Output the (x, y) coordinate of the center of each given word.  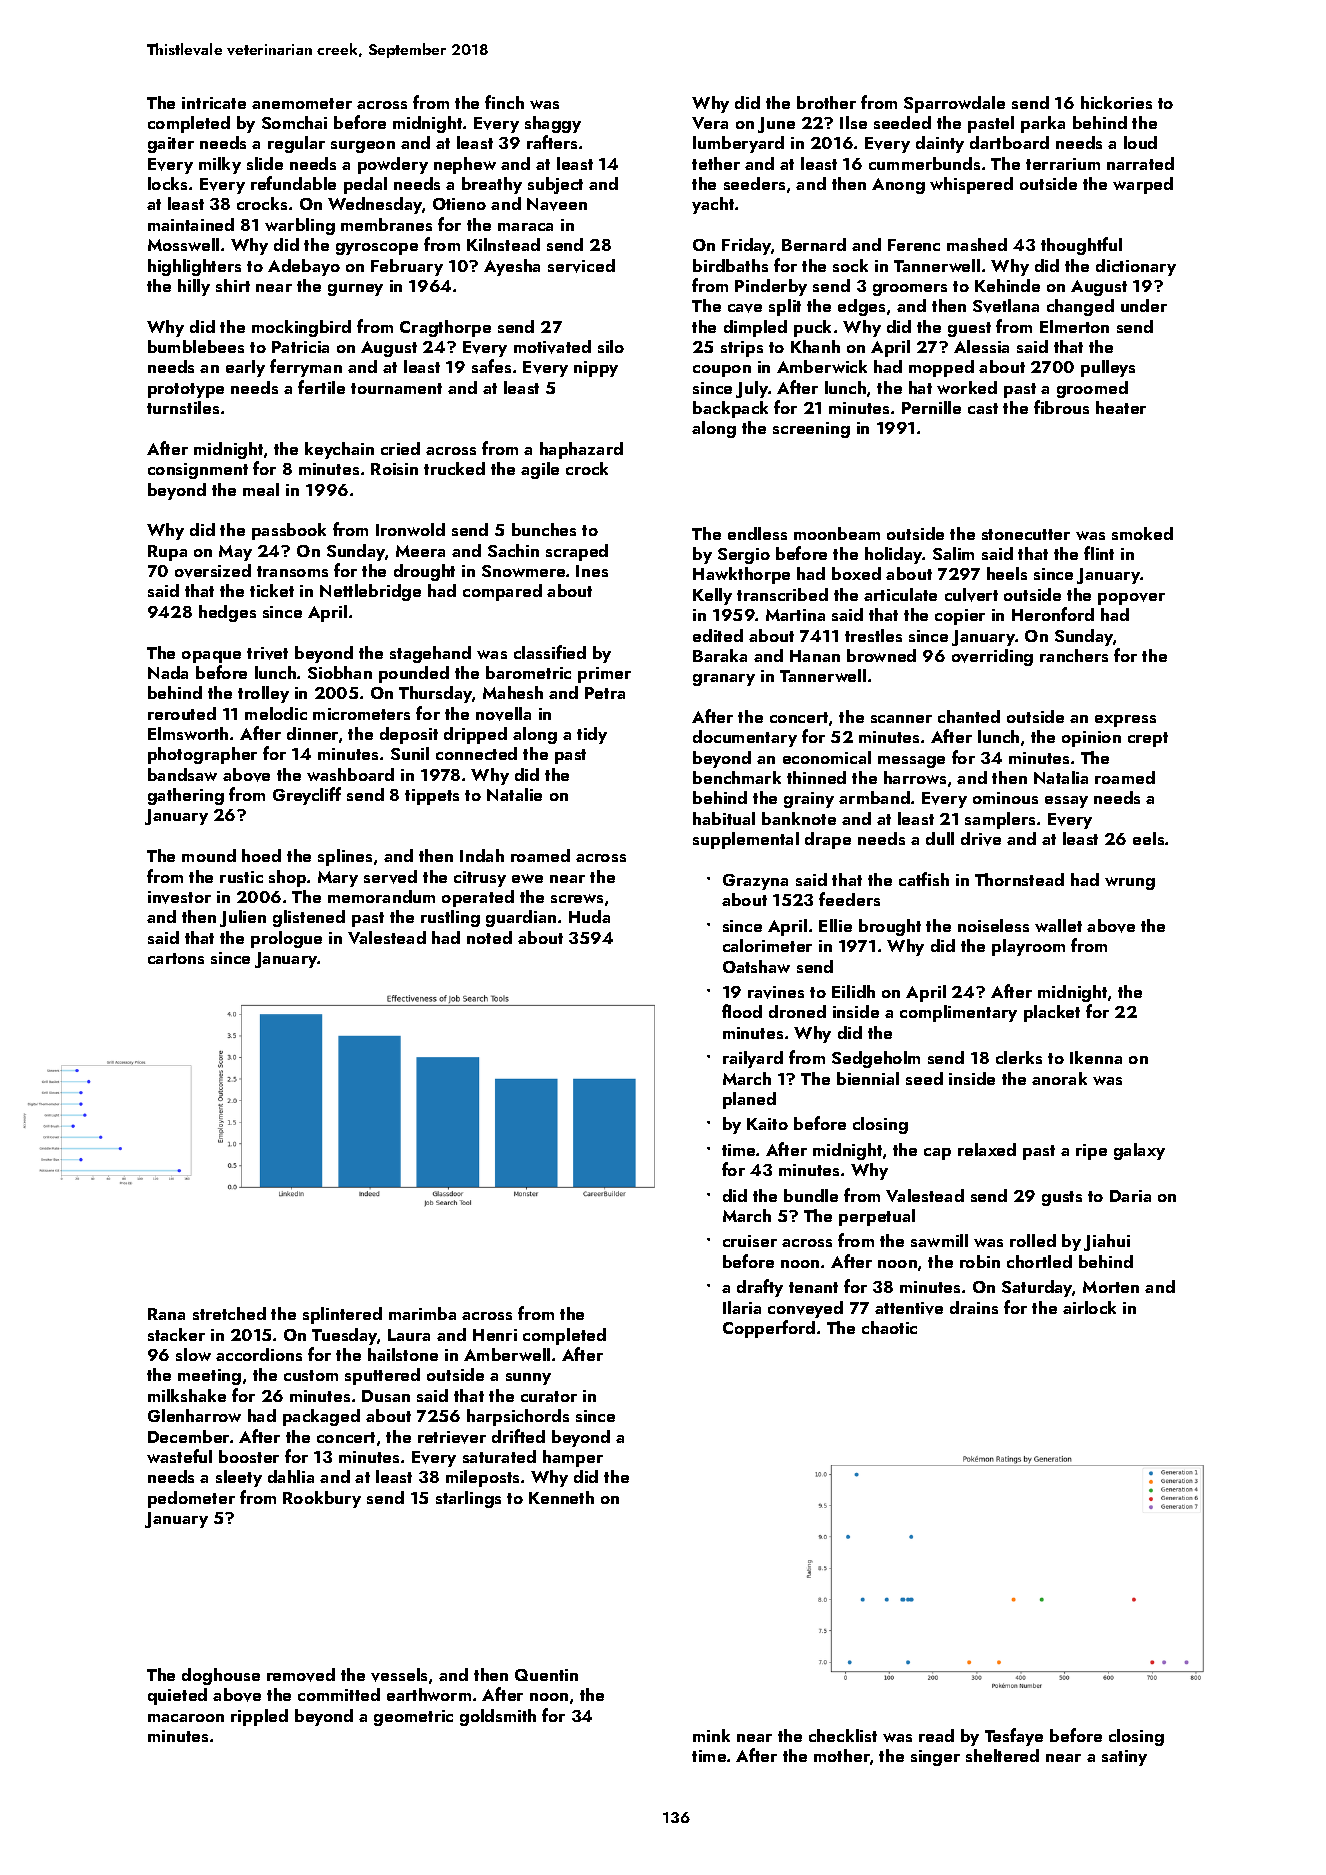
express (1125, 721)
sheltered (1002, 1755)
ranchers (1074, 655)
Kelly (712, 596)
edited (718, 635)
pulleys (1108, 368)
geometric (413, 1718)
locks (167, 183)
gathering (186, 796)
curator (549, 1396)
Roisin (394, 469)
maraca (525, 227)
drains (974, 1307)
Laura (409, 1335)
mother (842, 1755)
